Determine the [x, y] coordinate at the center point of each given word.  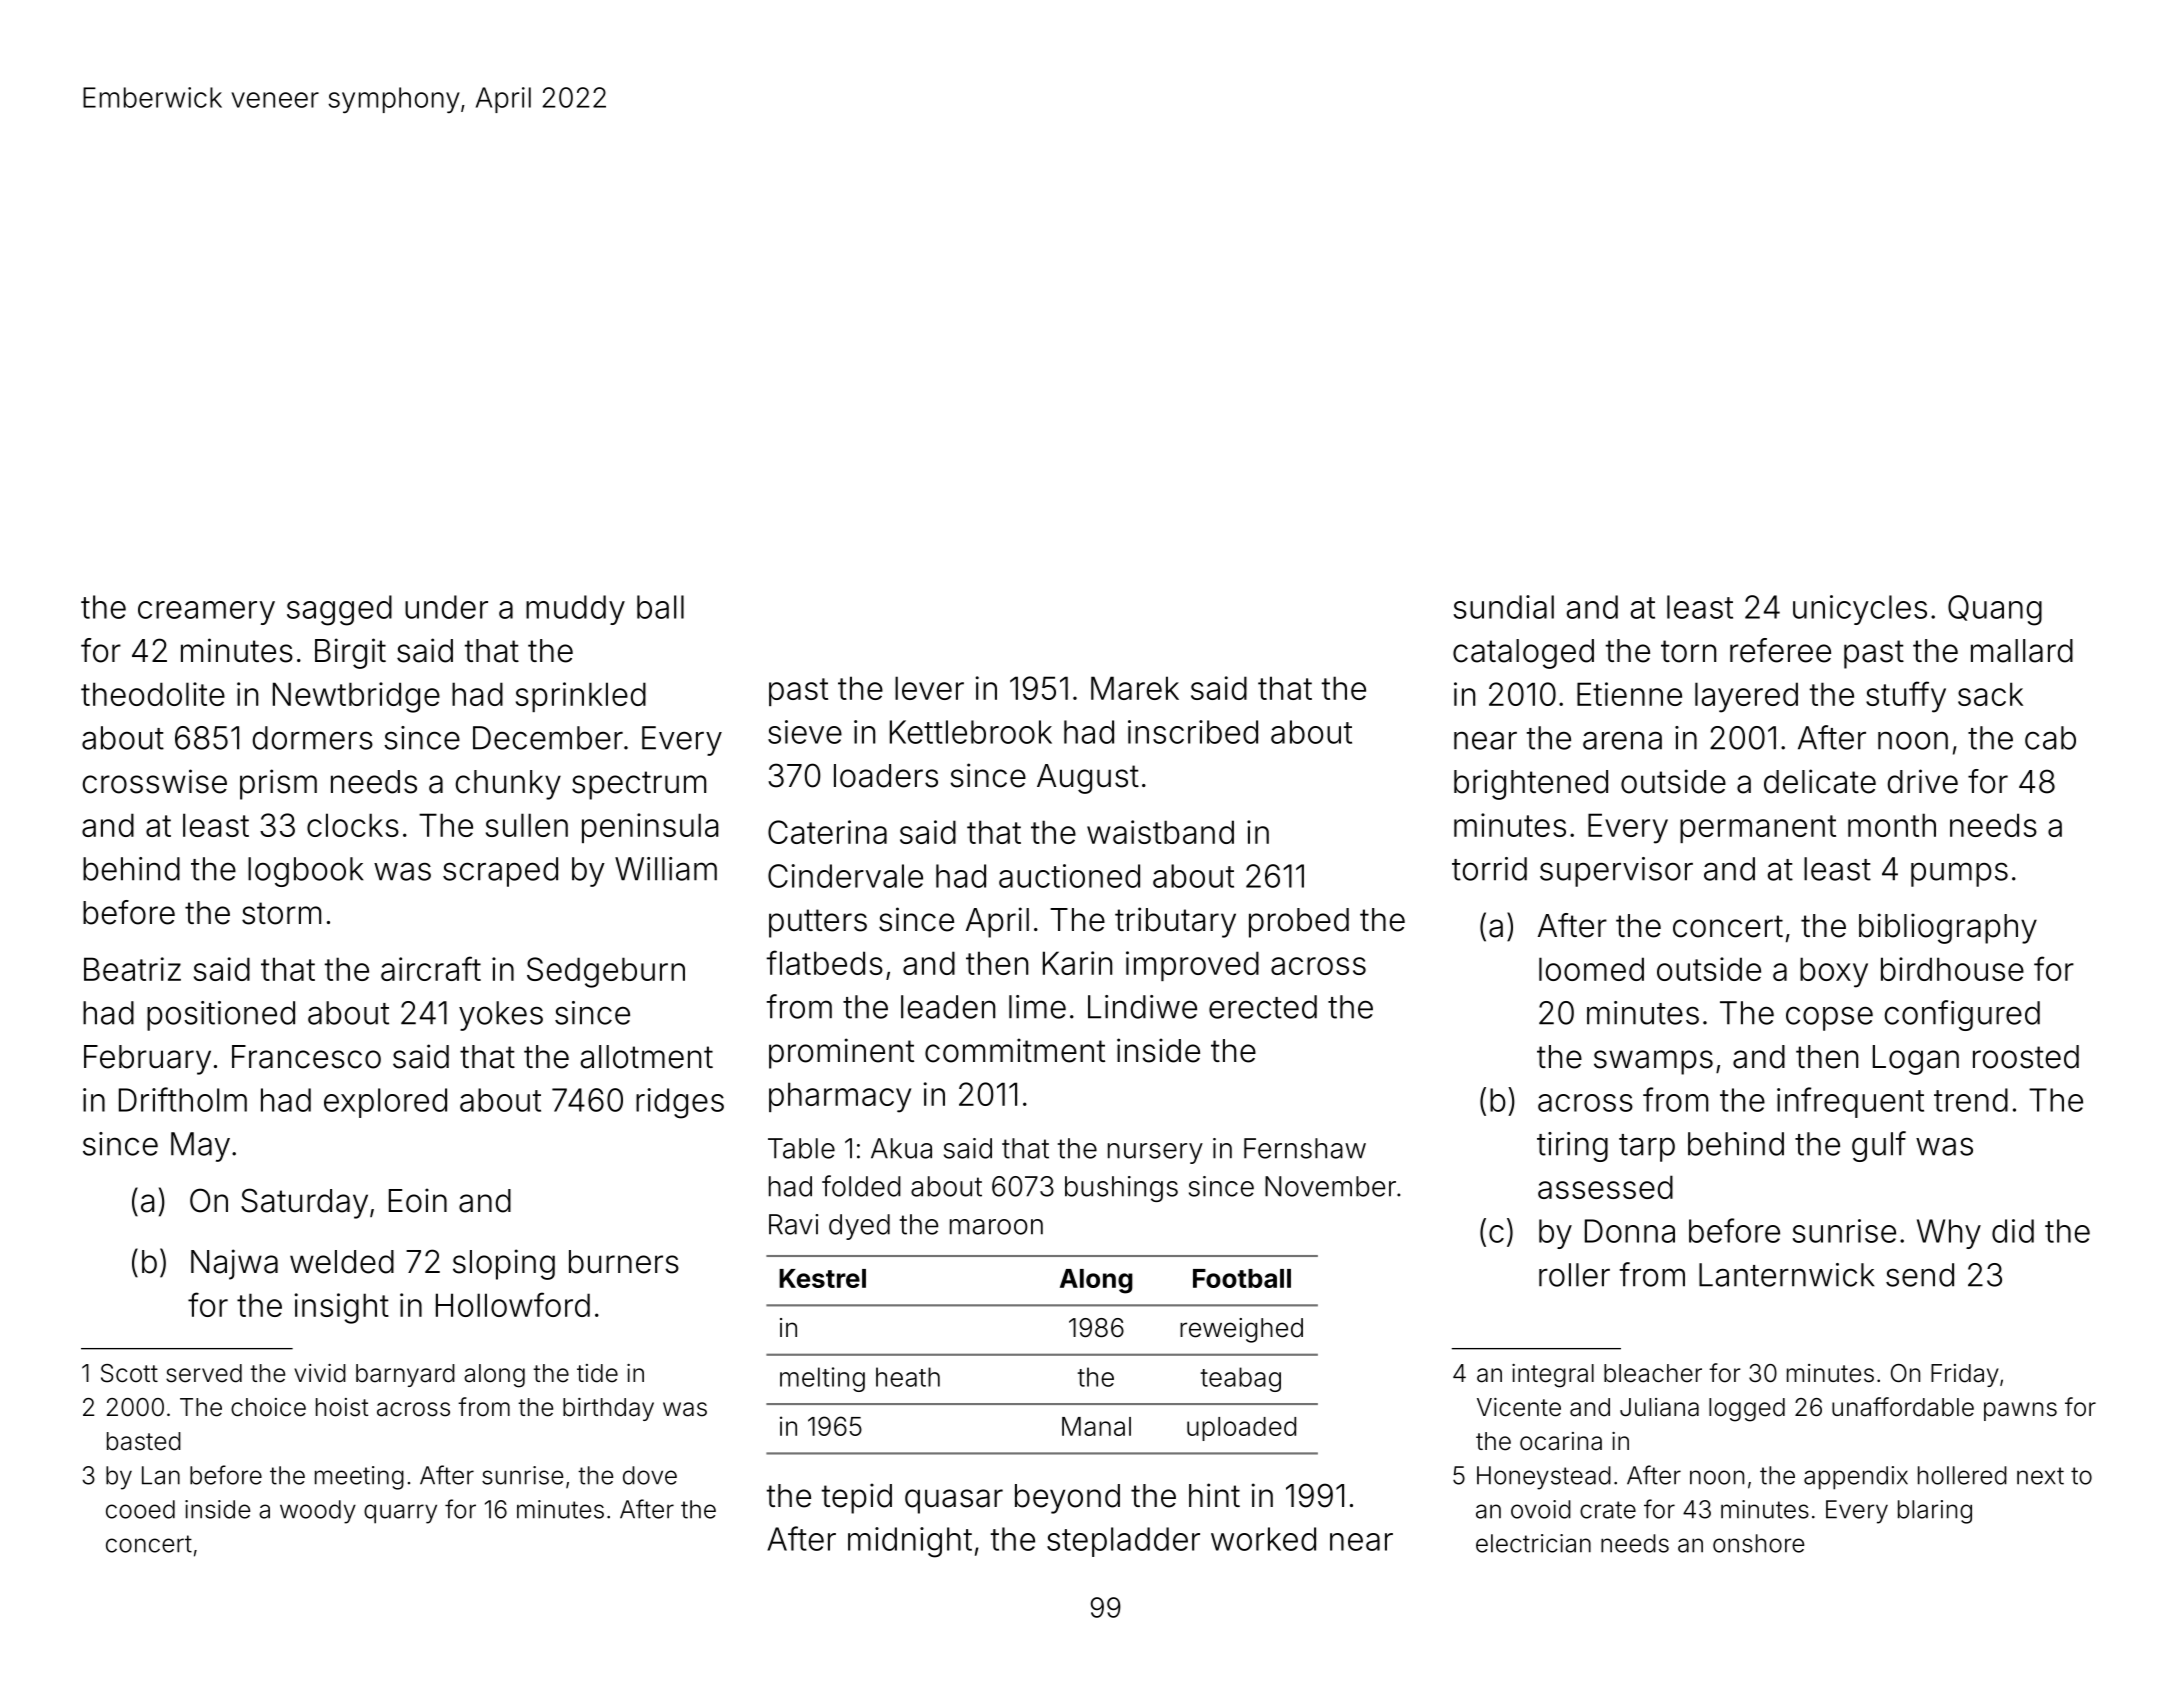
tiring [1572, 1147]
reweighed [1241, 1330]
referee [1780, 650]
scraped [500, 872]
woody [318, 1512]
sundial [1504, 607]
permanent [1758, 829]
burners [624, 1262]
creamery [206, 613]
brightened [1531, 784]
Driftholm [183, 1099]
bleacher [1653, 1373]
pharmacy [840, 1097]
